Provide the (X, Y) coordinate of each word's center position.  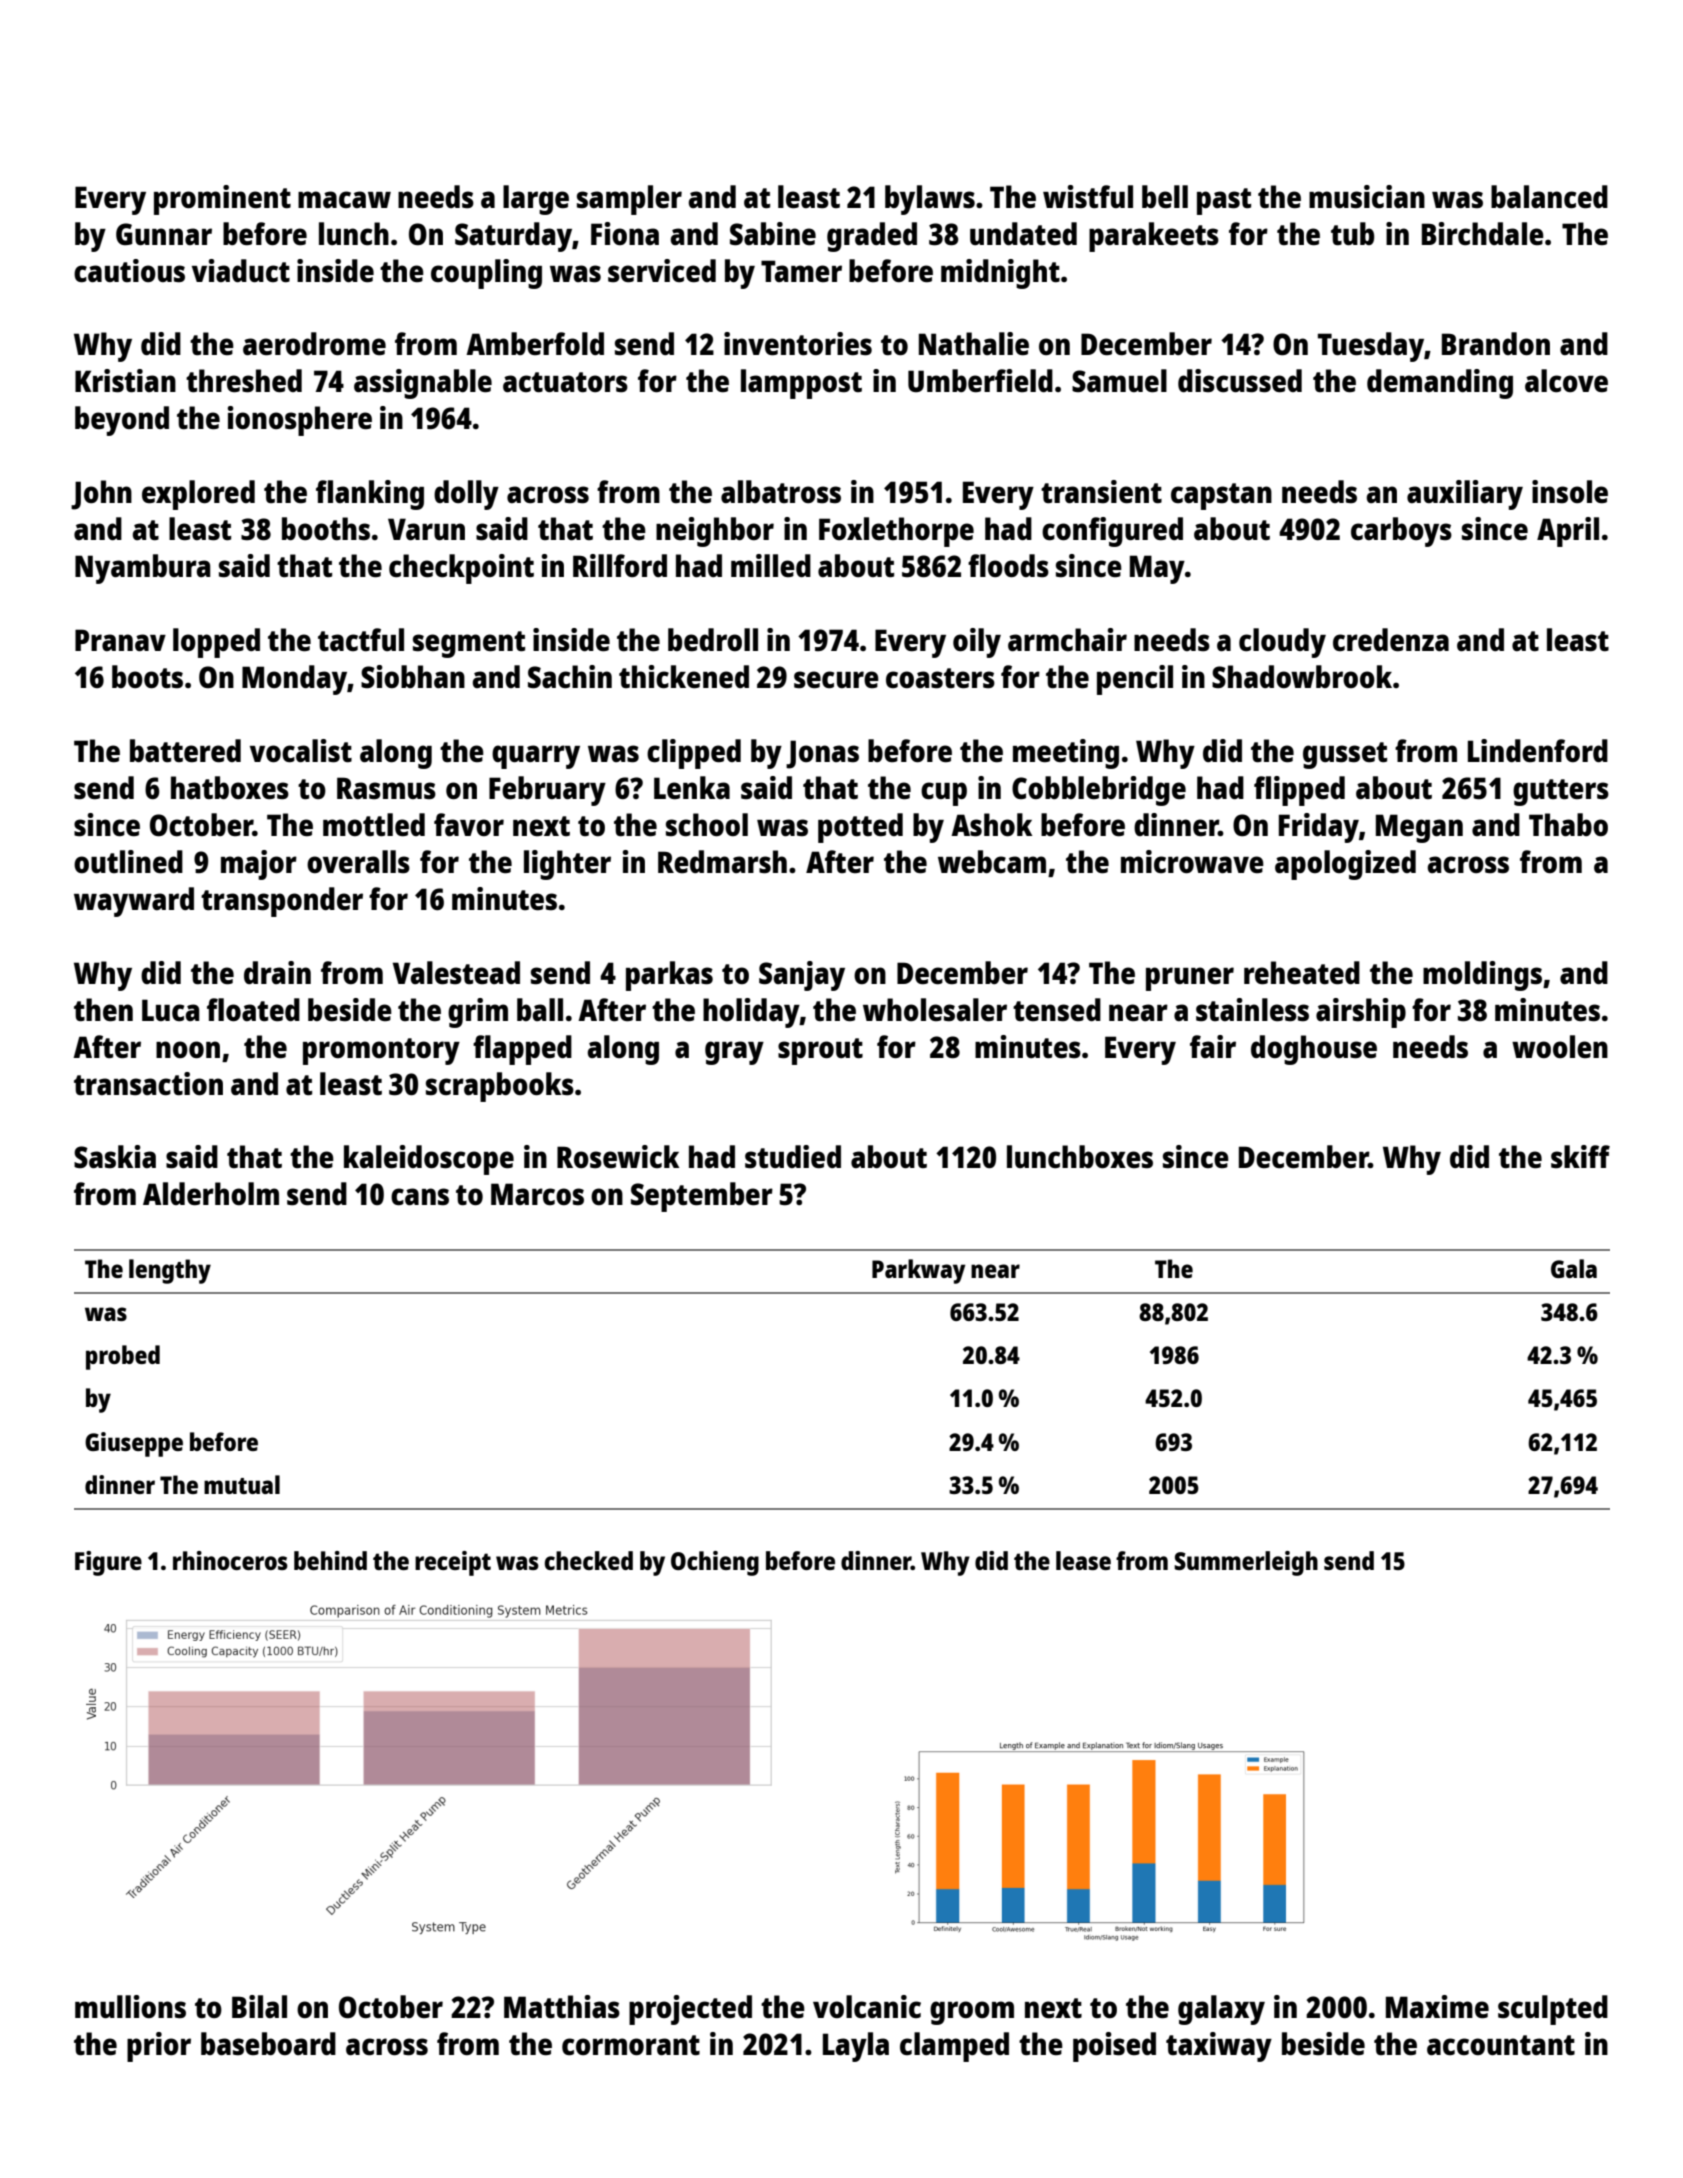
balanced (1549, 196)
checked (589, 1560)
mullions (130, 2006)
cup (944, 794)
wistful (1088, 197)
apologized (1345, 865)
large (536, 200)
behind (330, 1560)
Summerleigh (1246, 1563)
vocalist (301, 751)
